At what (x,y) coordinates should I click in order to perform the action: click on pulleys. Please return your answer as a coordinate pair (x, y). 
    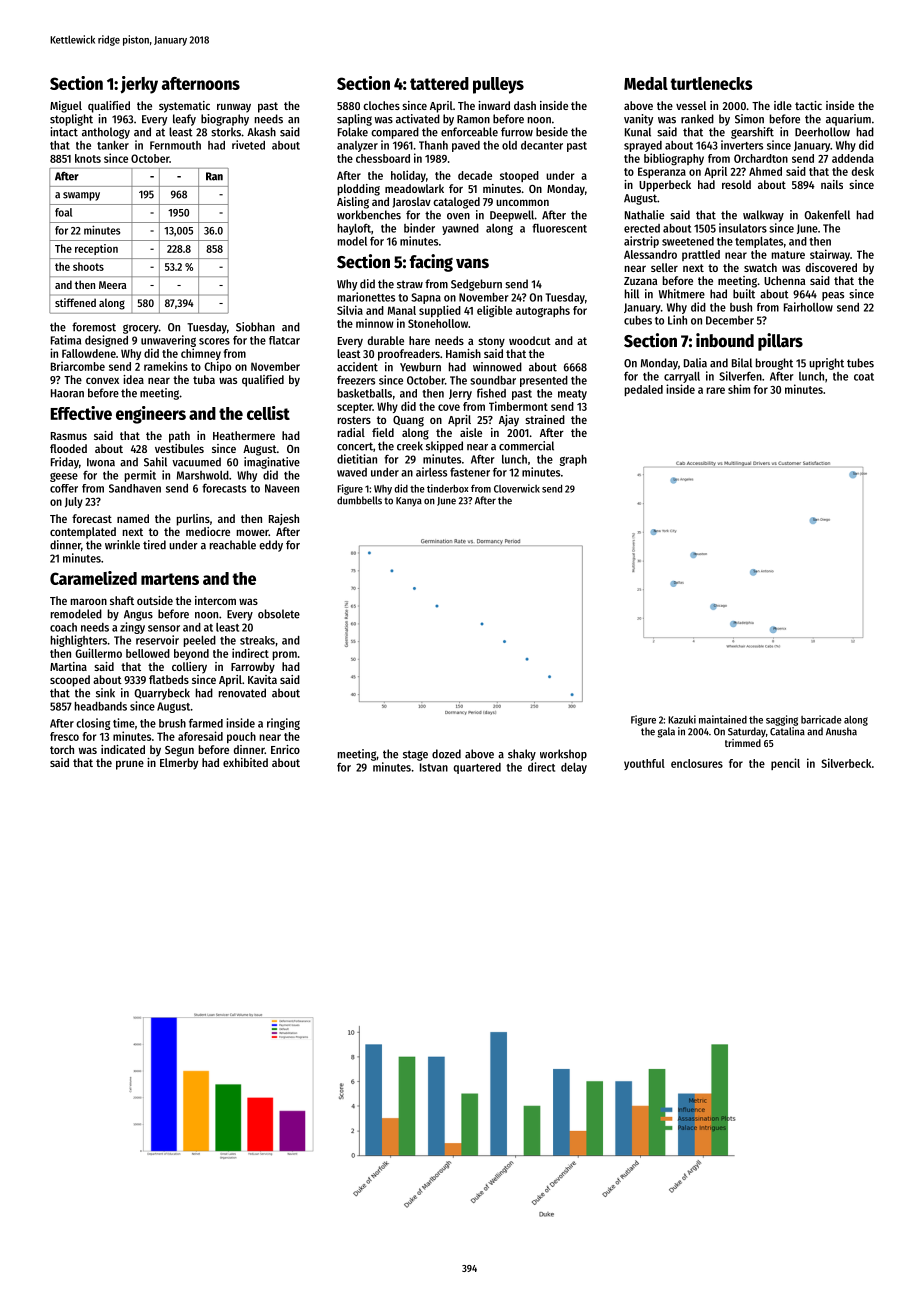
    Looking at the image, I should click on (498, 85).
